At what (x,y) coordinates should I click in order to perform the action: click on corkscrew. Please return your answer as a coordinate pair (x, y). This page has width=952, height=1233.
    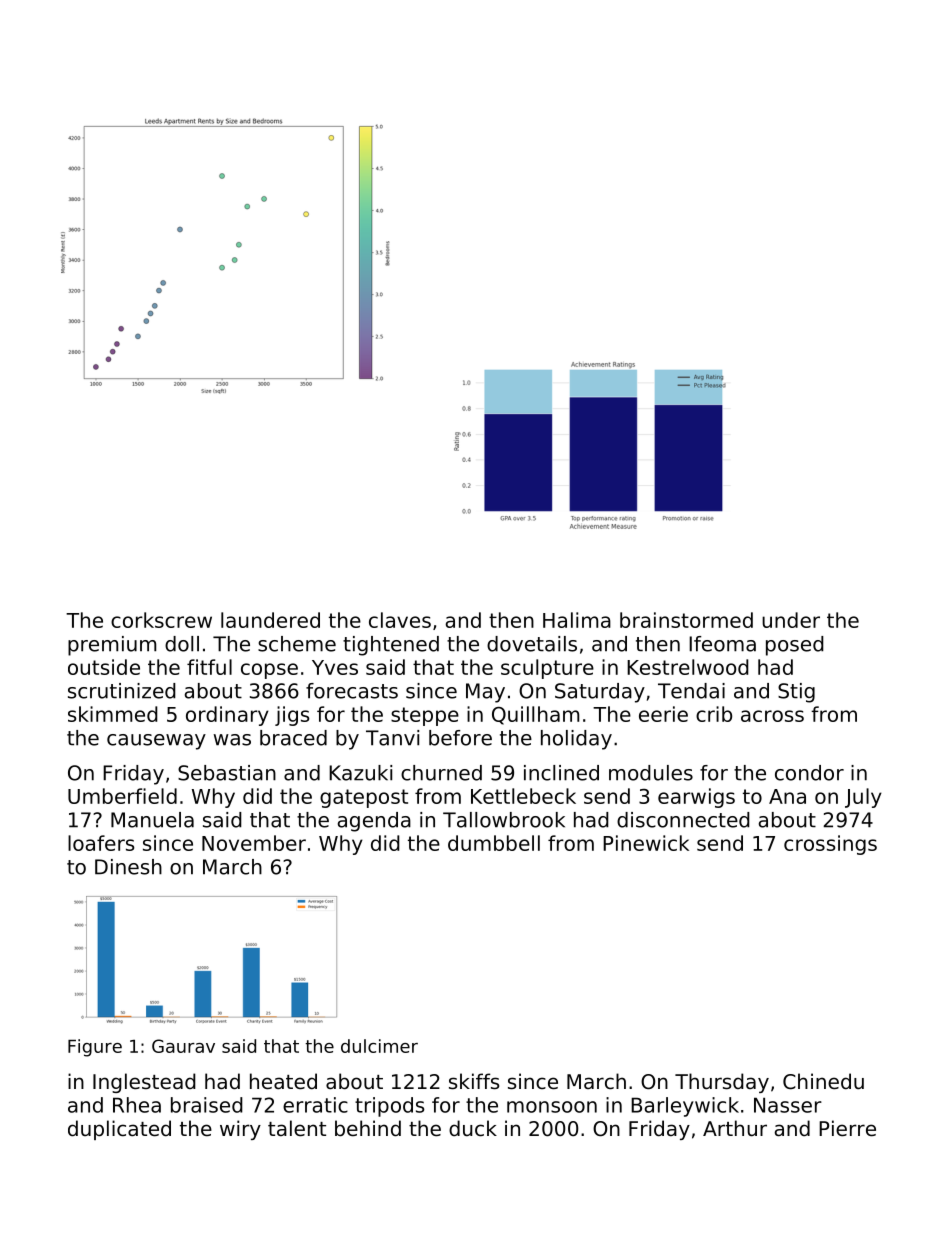
    Looking at the image, I should click on (161, 620).
